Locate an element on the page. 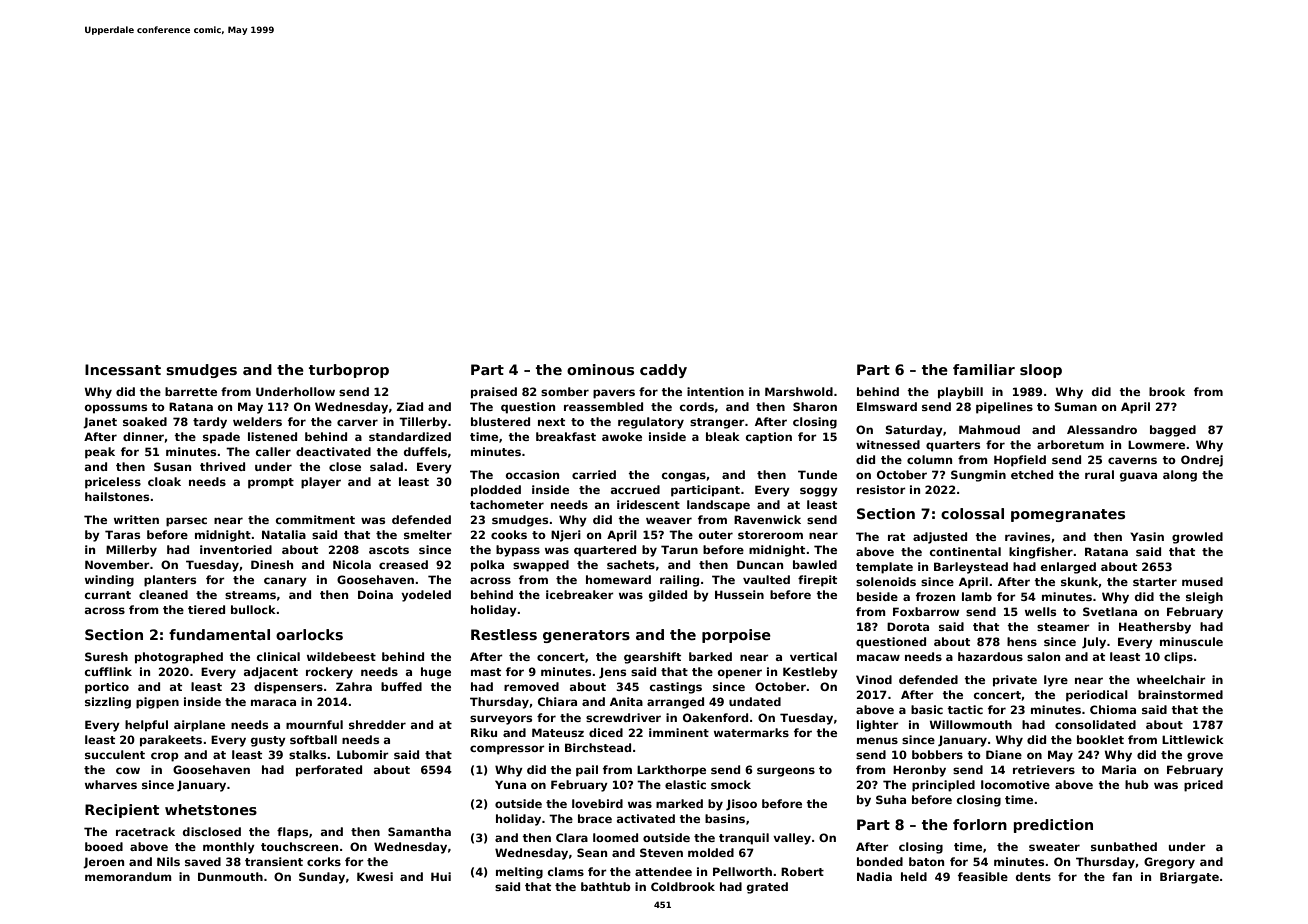 This page has height=924, width=1308. Kwesi is located at coordinates (375, 876).
